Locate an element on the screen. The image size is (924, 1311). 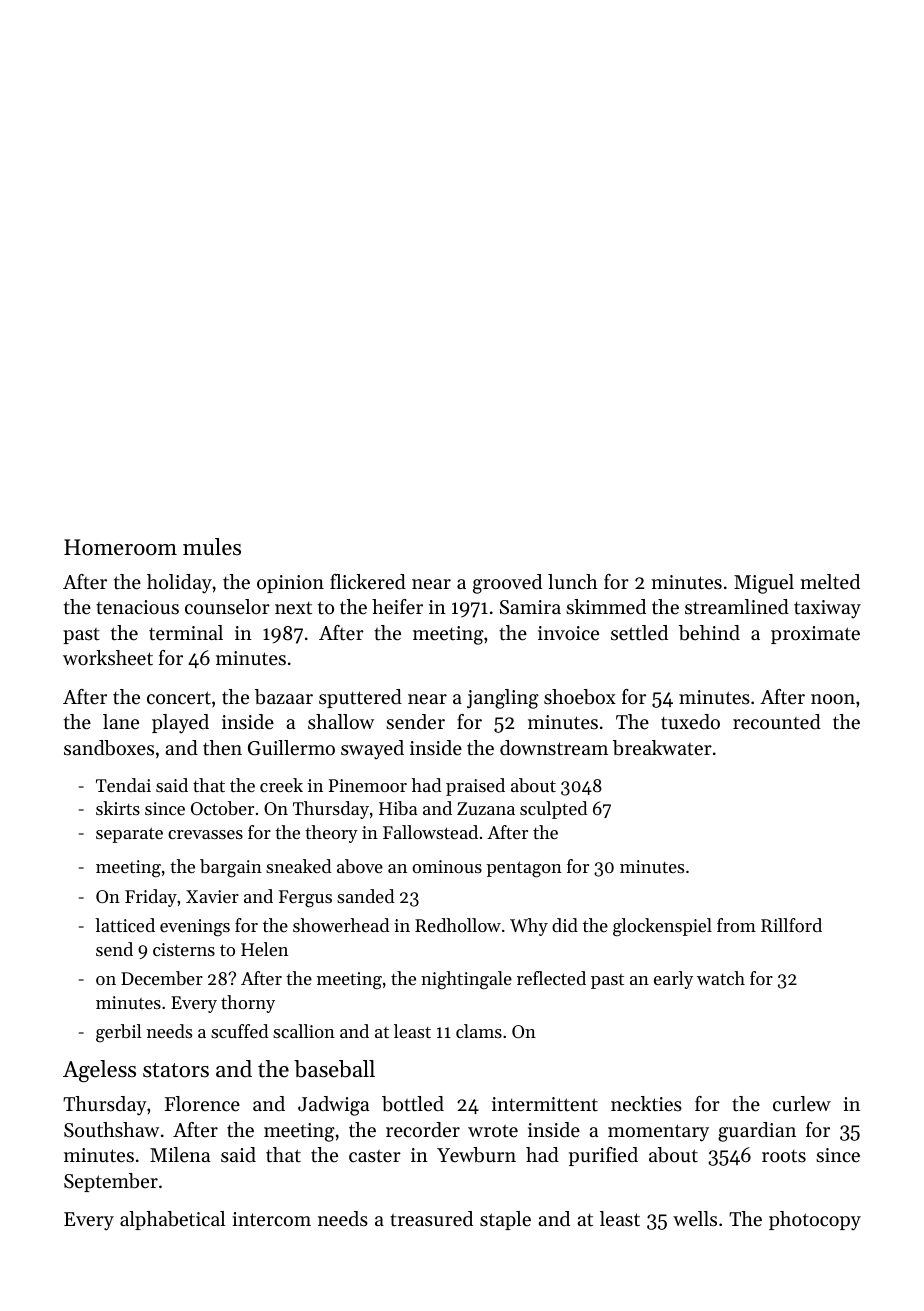
Hiba is located at coordinates (398, 808).
